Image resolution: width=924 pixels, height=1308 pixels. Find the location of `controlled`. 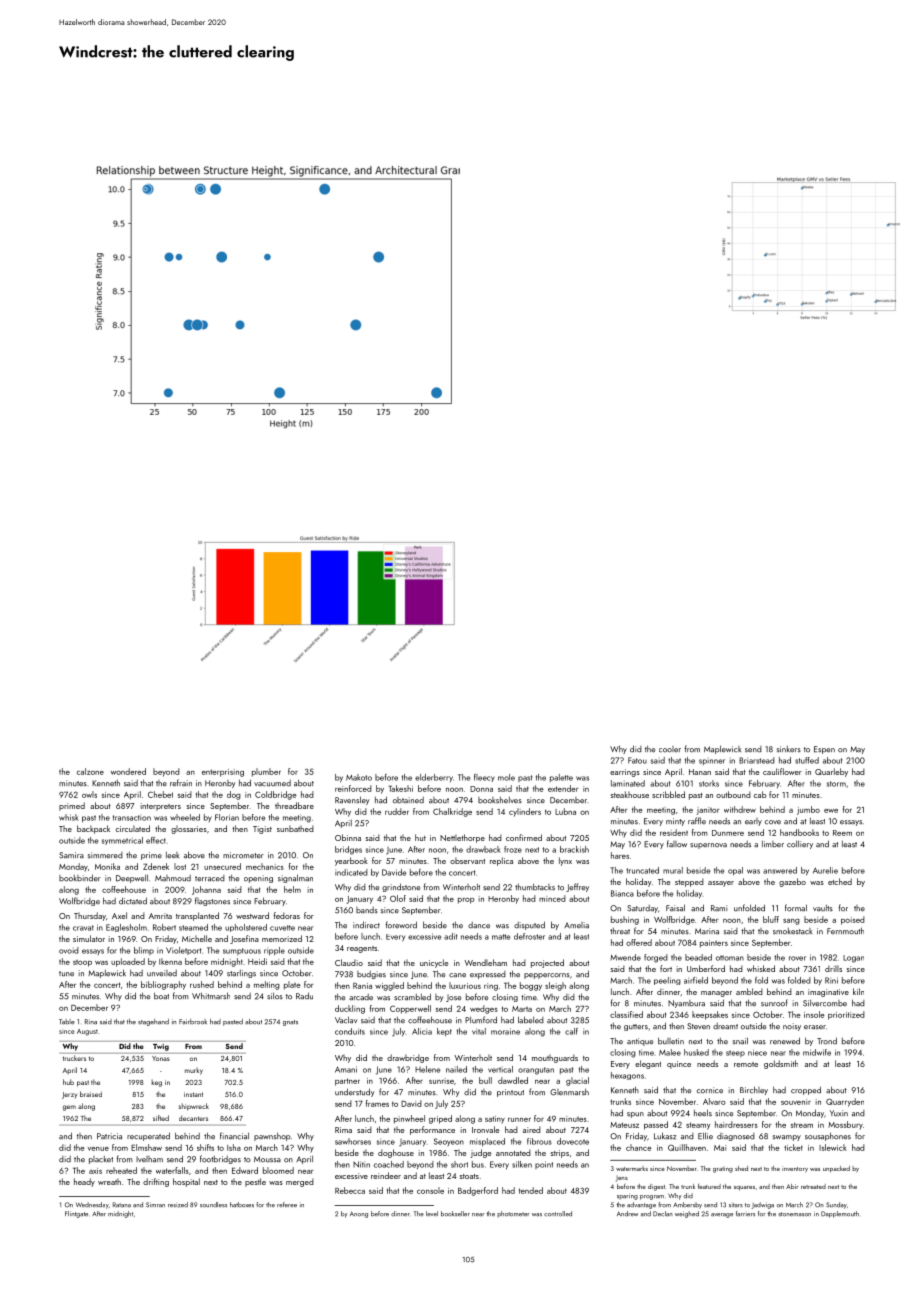

controlled is located at coordinates (558, 1213).
